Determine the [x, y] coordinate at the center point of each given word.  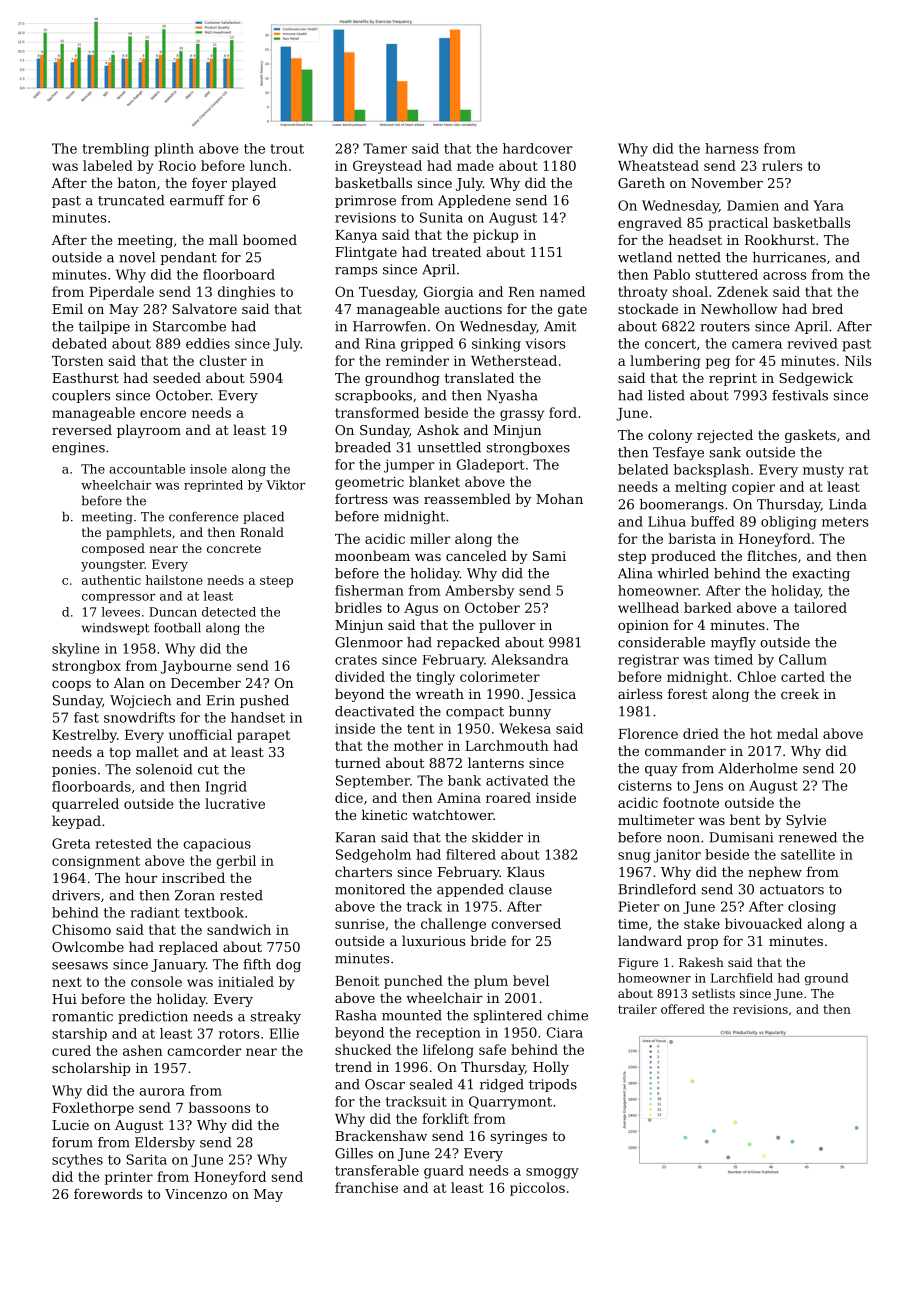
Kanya [356, 236]
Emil [67, 308]
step [632, 558]
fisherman [369, 590]
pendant [188, 258]
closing [812, 908]
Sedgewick [816, 379]
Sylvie [806, 821]
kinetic [384, 814]
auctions [473, 309]
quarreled [85, 805]
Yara [828, 205]
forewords [108, 1193]
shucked [363, 1049]
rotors [239, 1034]
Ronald [262, 532]
